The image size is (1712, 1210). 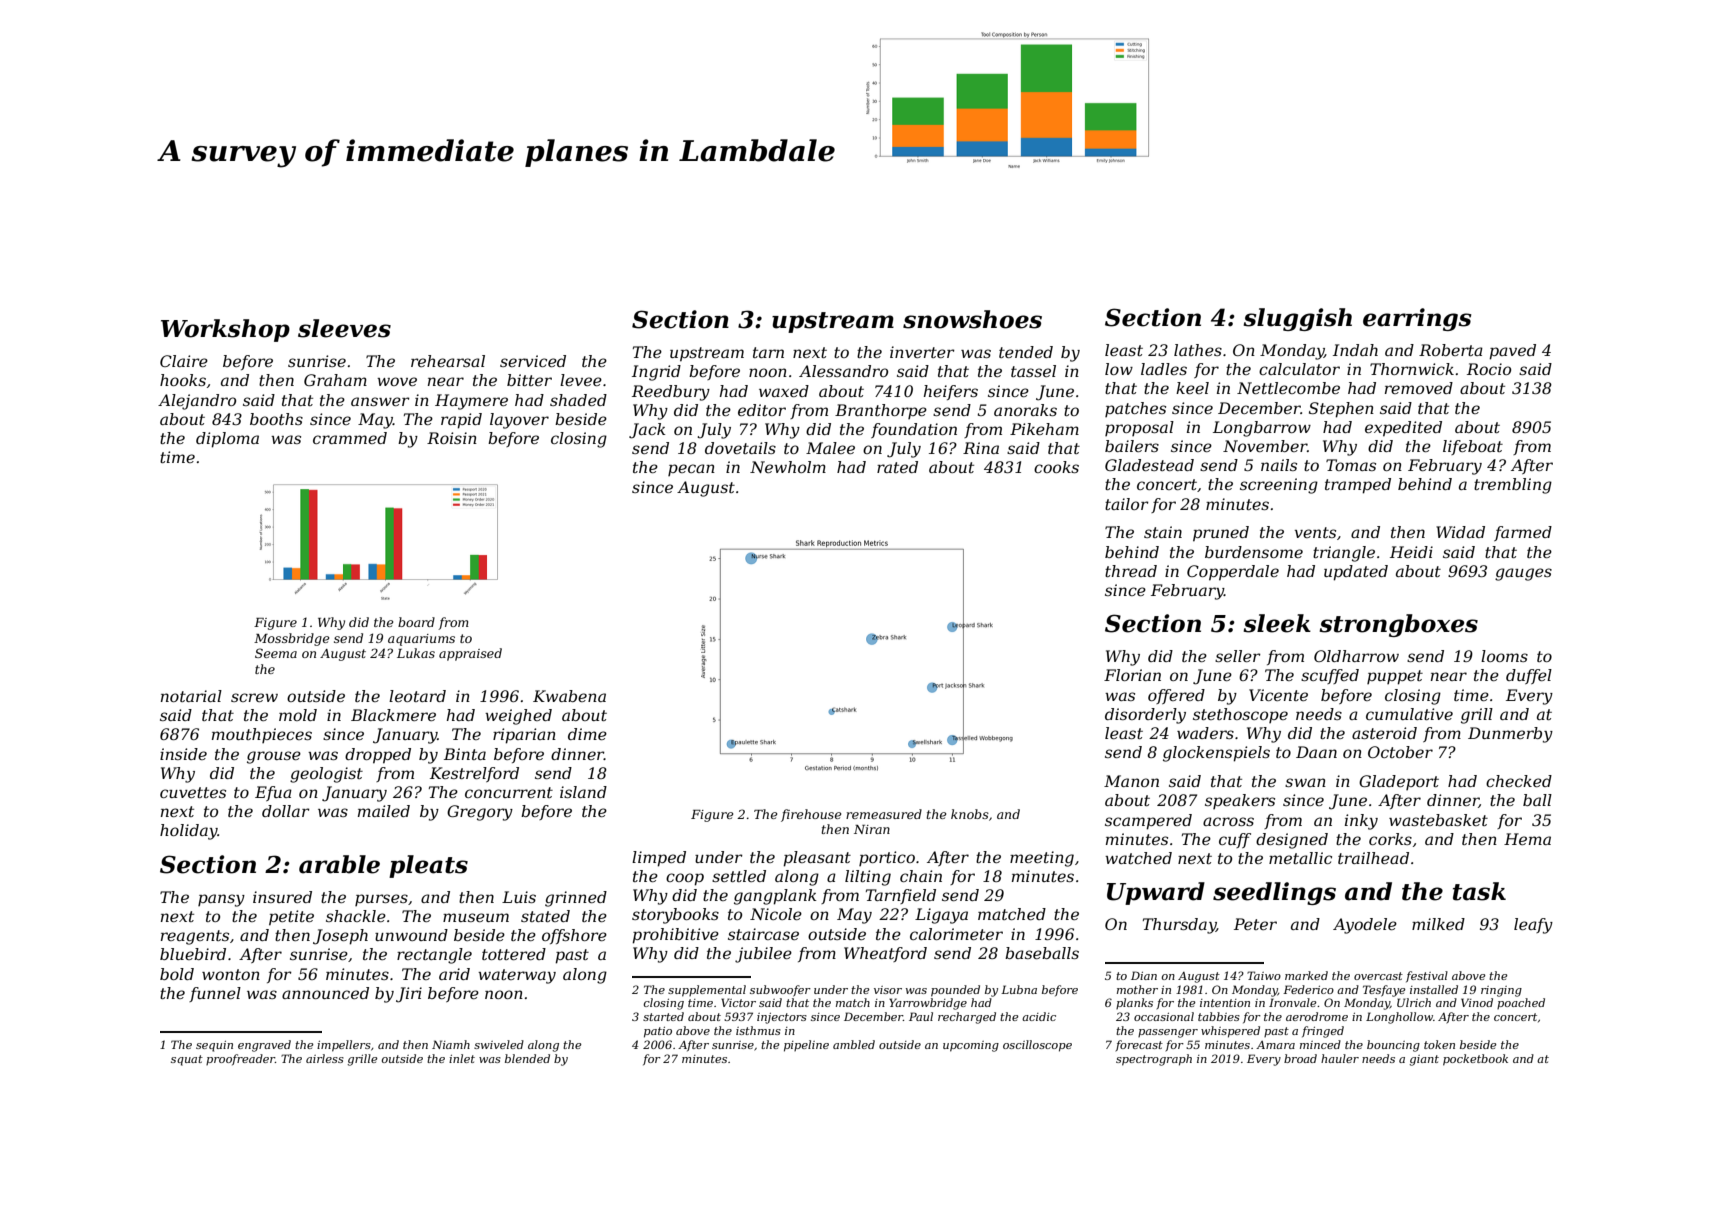 I want to click on wonton, so click(x=231, y=974).
